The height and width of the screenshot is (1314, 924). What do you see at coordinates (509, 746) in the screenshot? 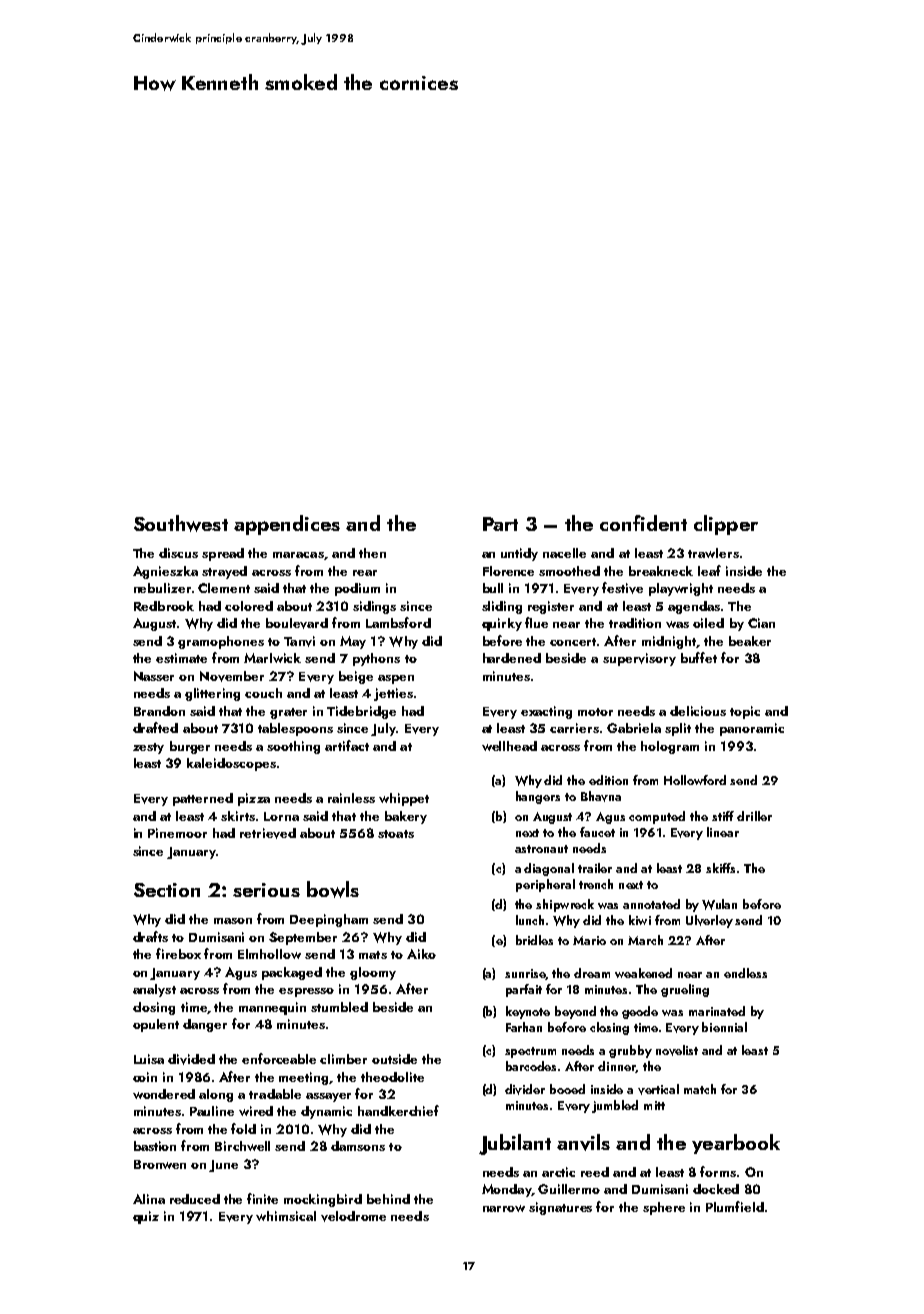
I see `wellhead` at bounding box center [509, 746].
